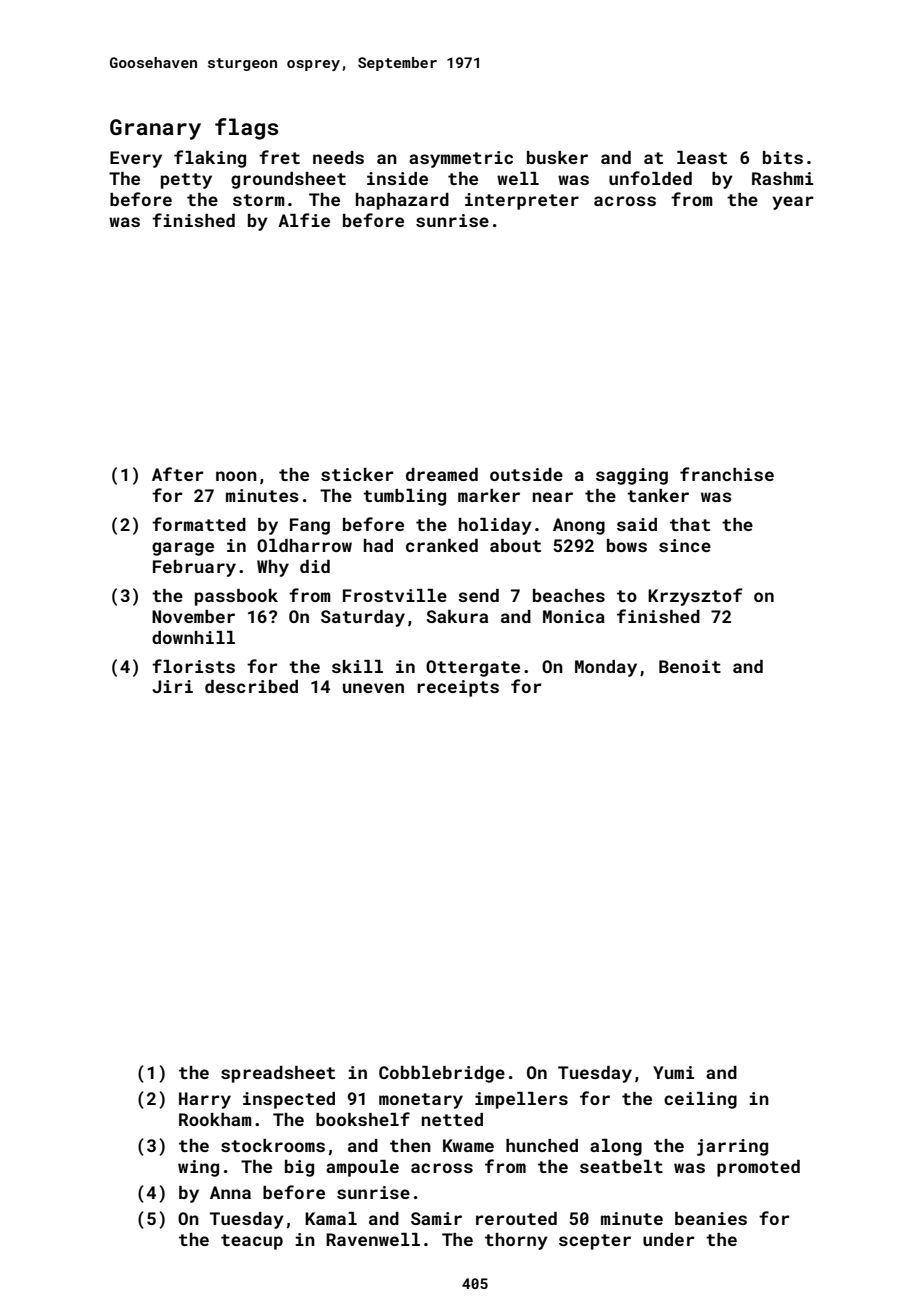  What do you see at coordinates (362, 1168) in the document?
I see `ampoule` at bounding box center [362, 1168].
